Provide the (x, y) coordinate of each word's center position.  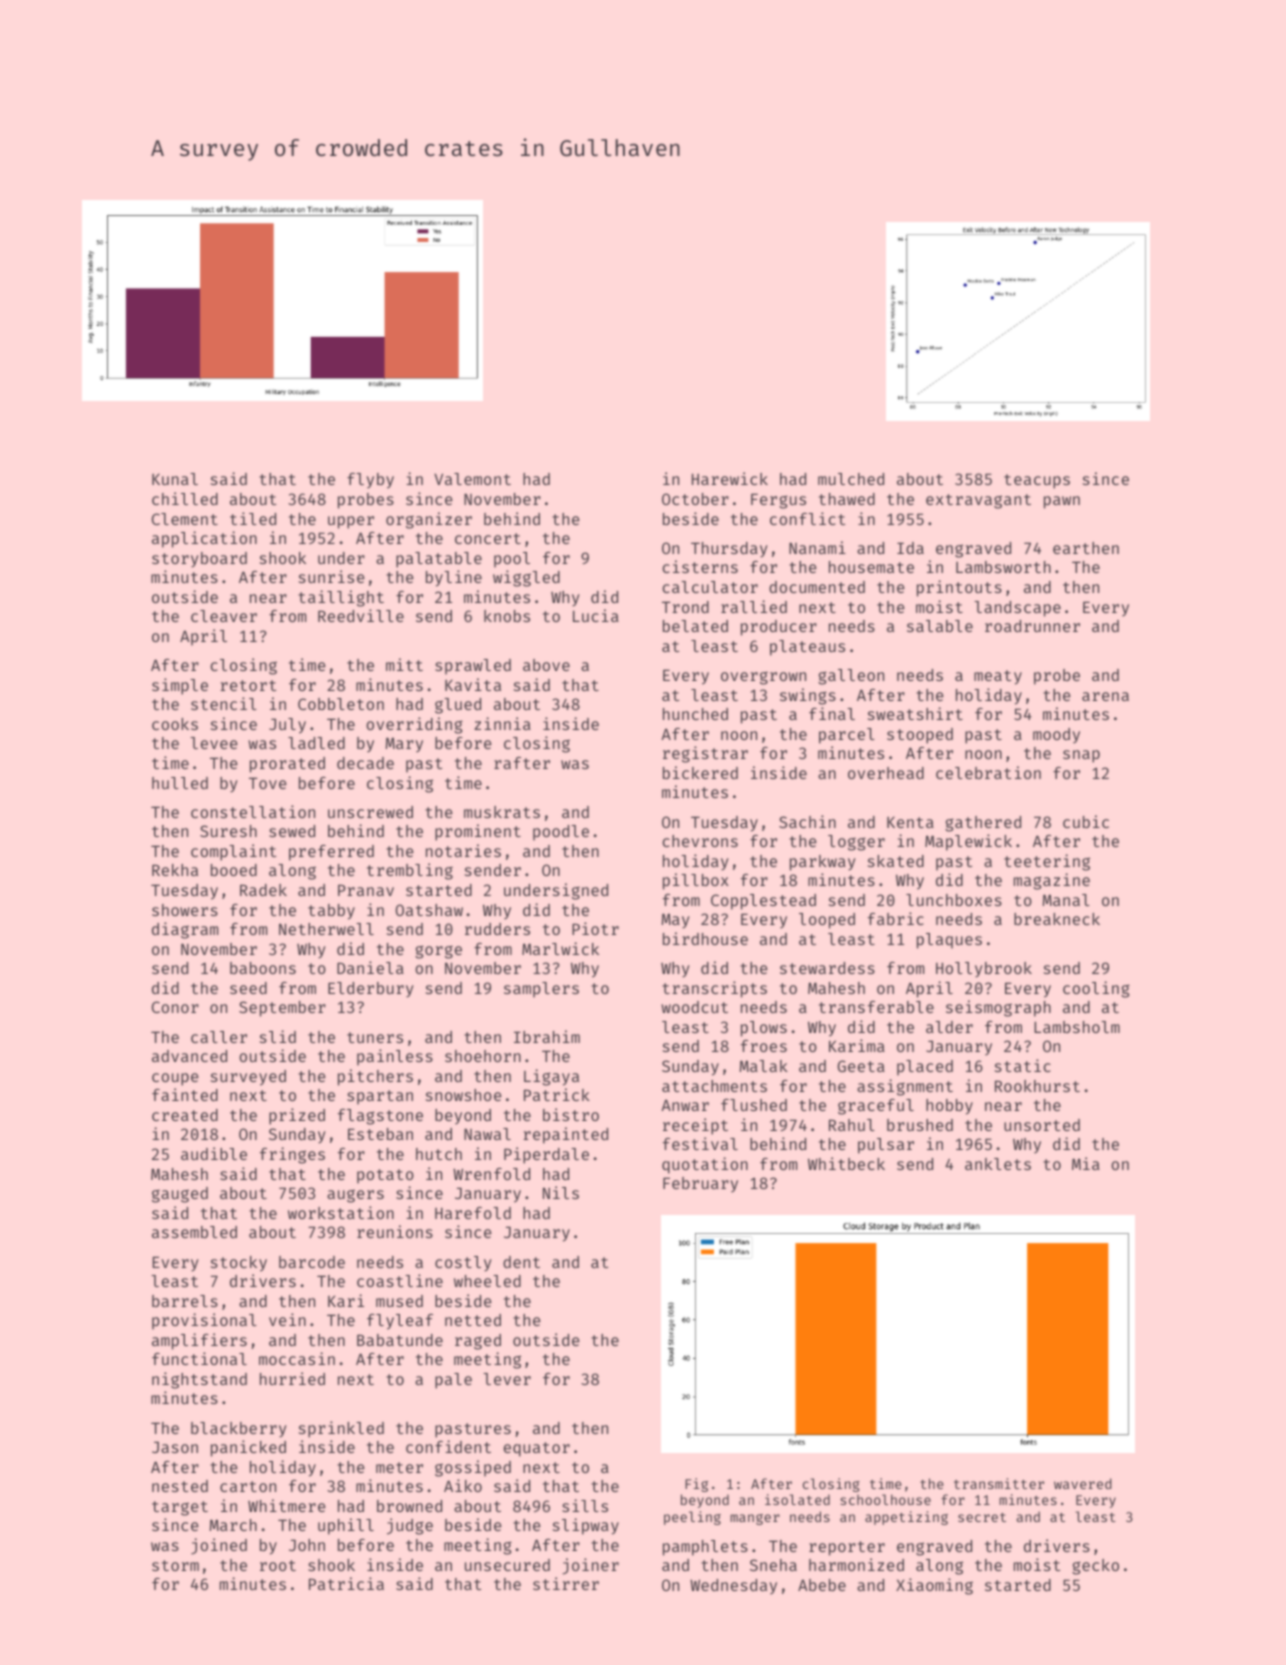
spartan (380, 1097)
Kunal (175, 479)
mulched (851, 479)
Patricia (346, 1583)
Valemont (472, 479)
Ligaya (551, 1077)
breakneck (1057, 919)
